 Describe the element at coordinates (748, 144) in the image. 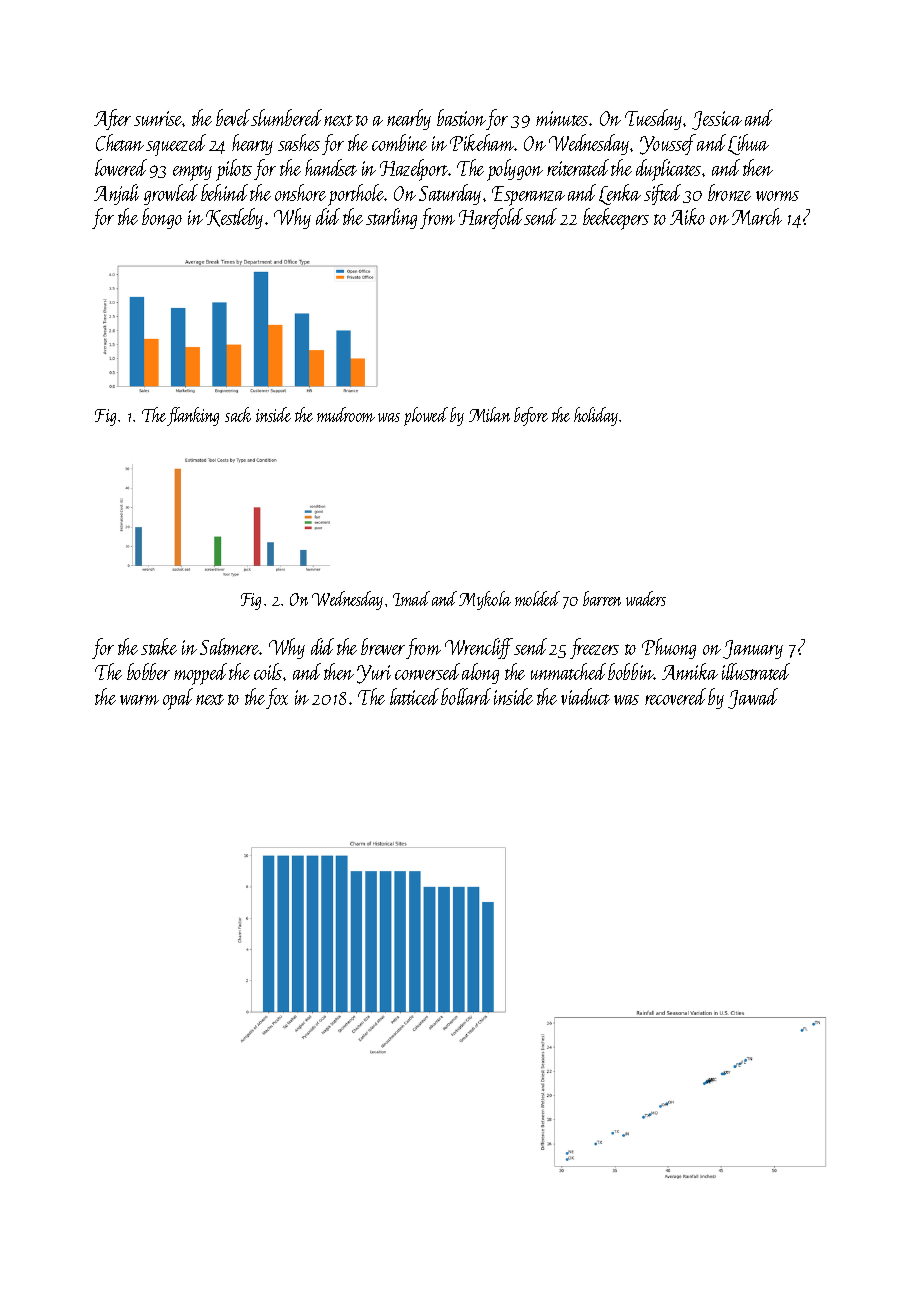

I see `Lihua` at that location.
